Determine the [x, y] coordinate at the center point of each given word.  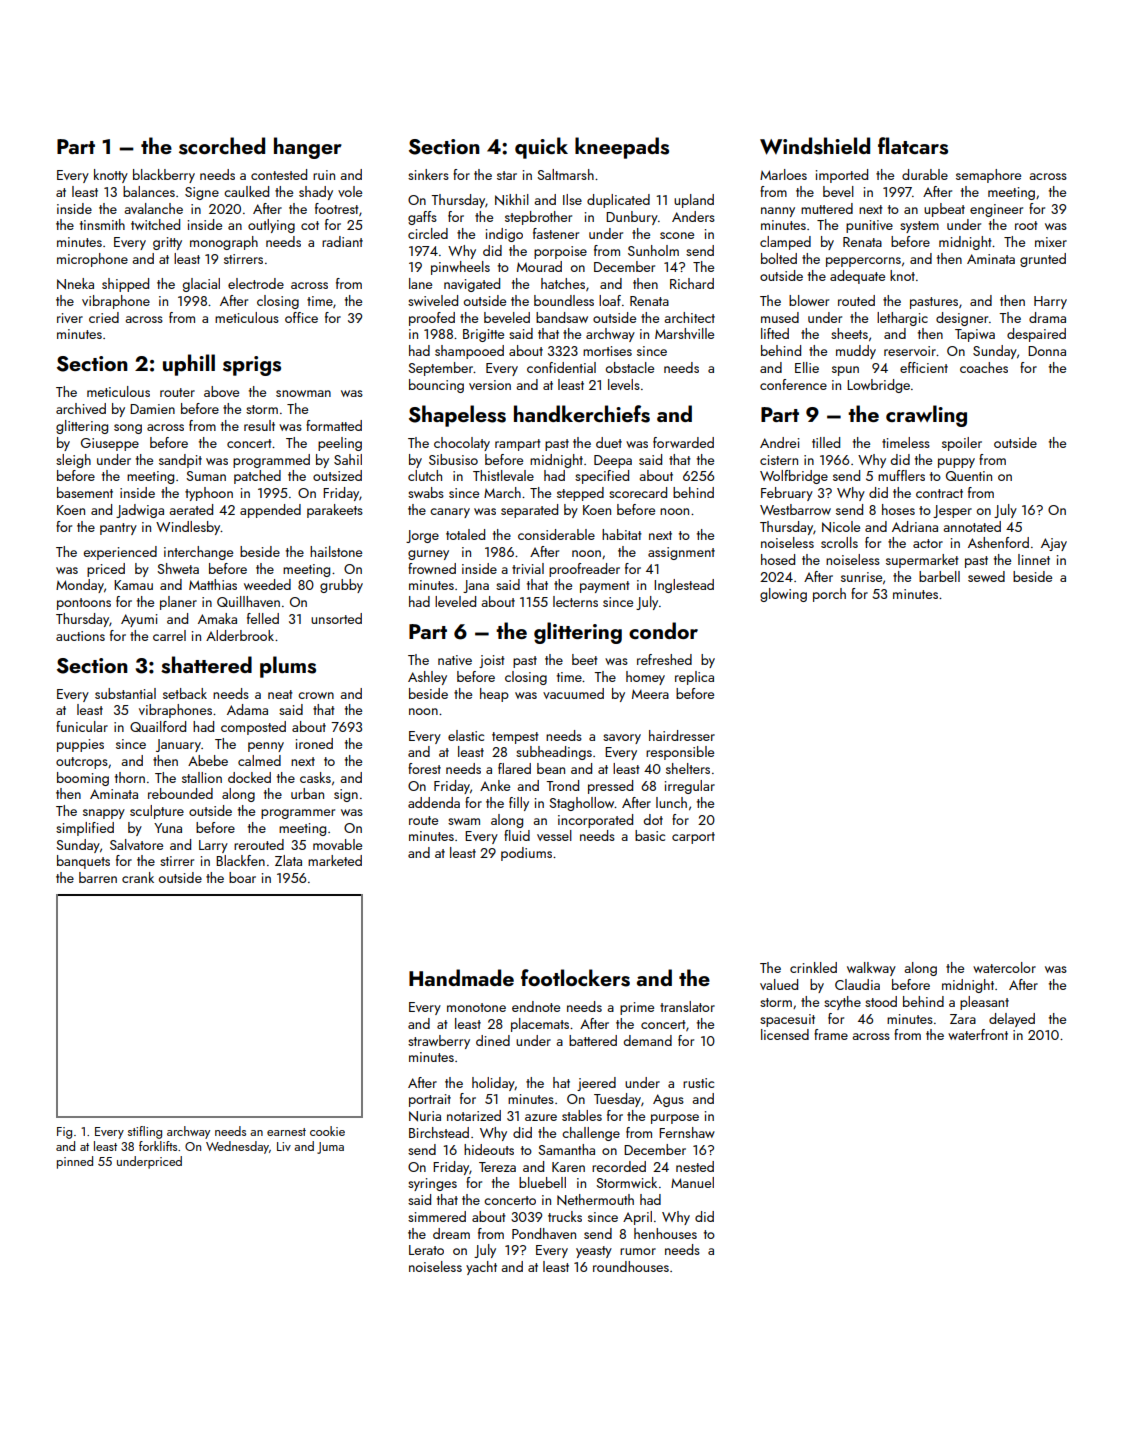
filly [519, 804]
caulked [246, 191]
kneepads [622, 148]
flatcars [913, 146]
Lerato [426, 1250]
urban [307, 793]
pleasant [984, 1003]
